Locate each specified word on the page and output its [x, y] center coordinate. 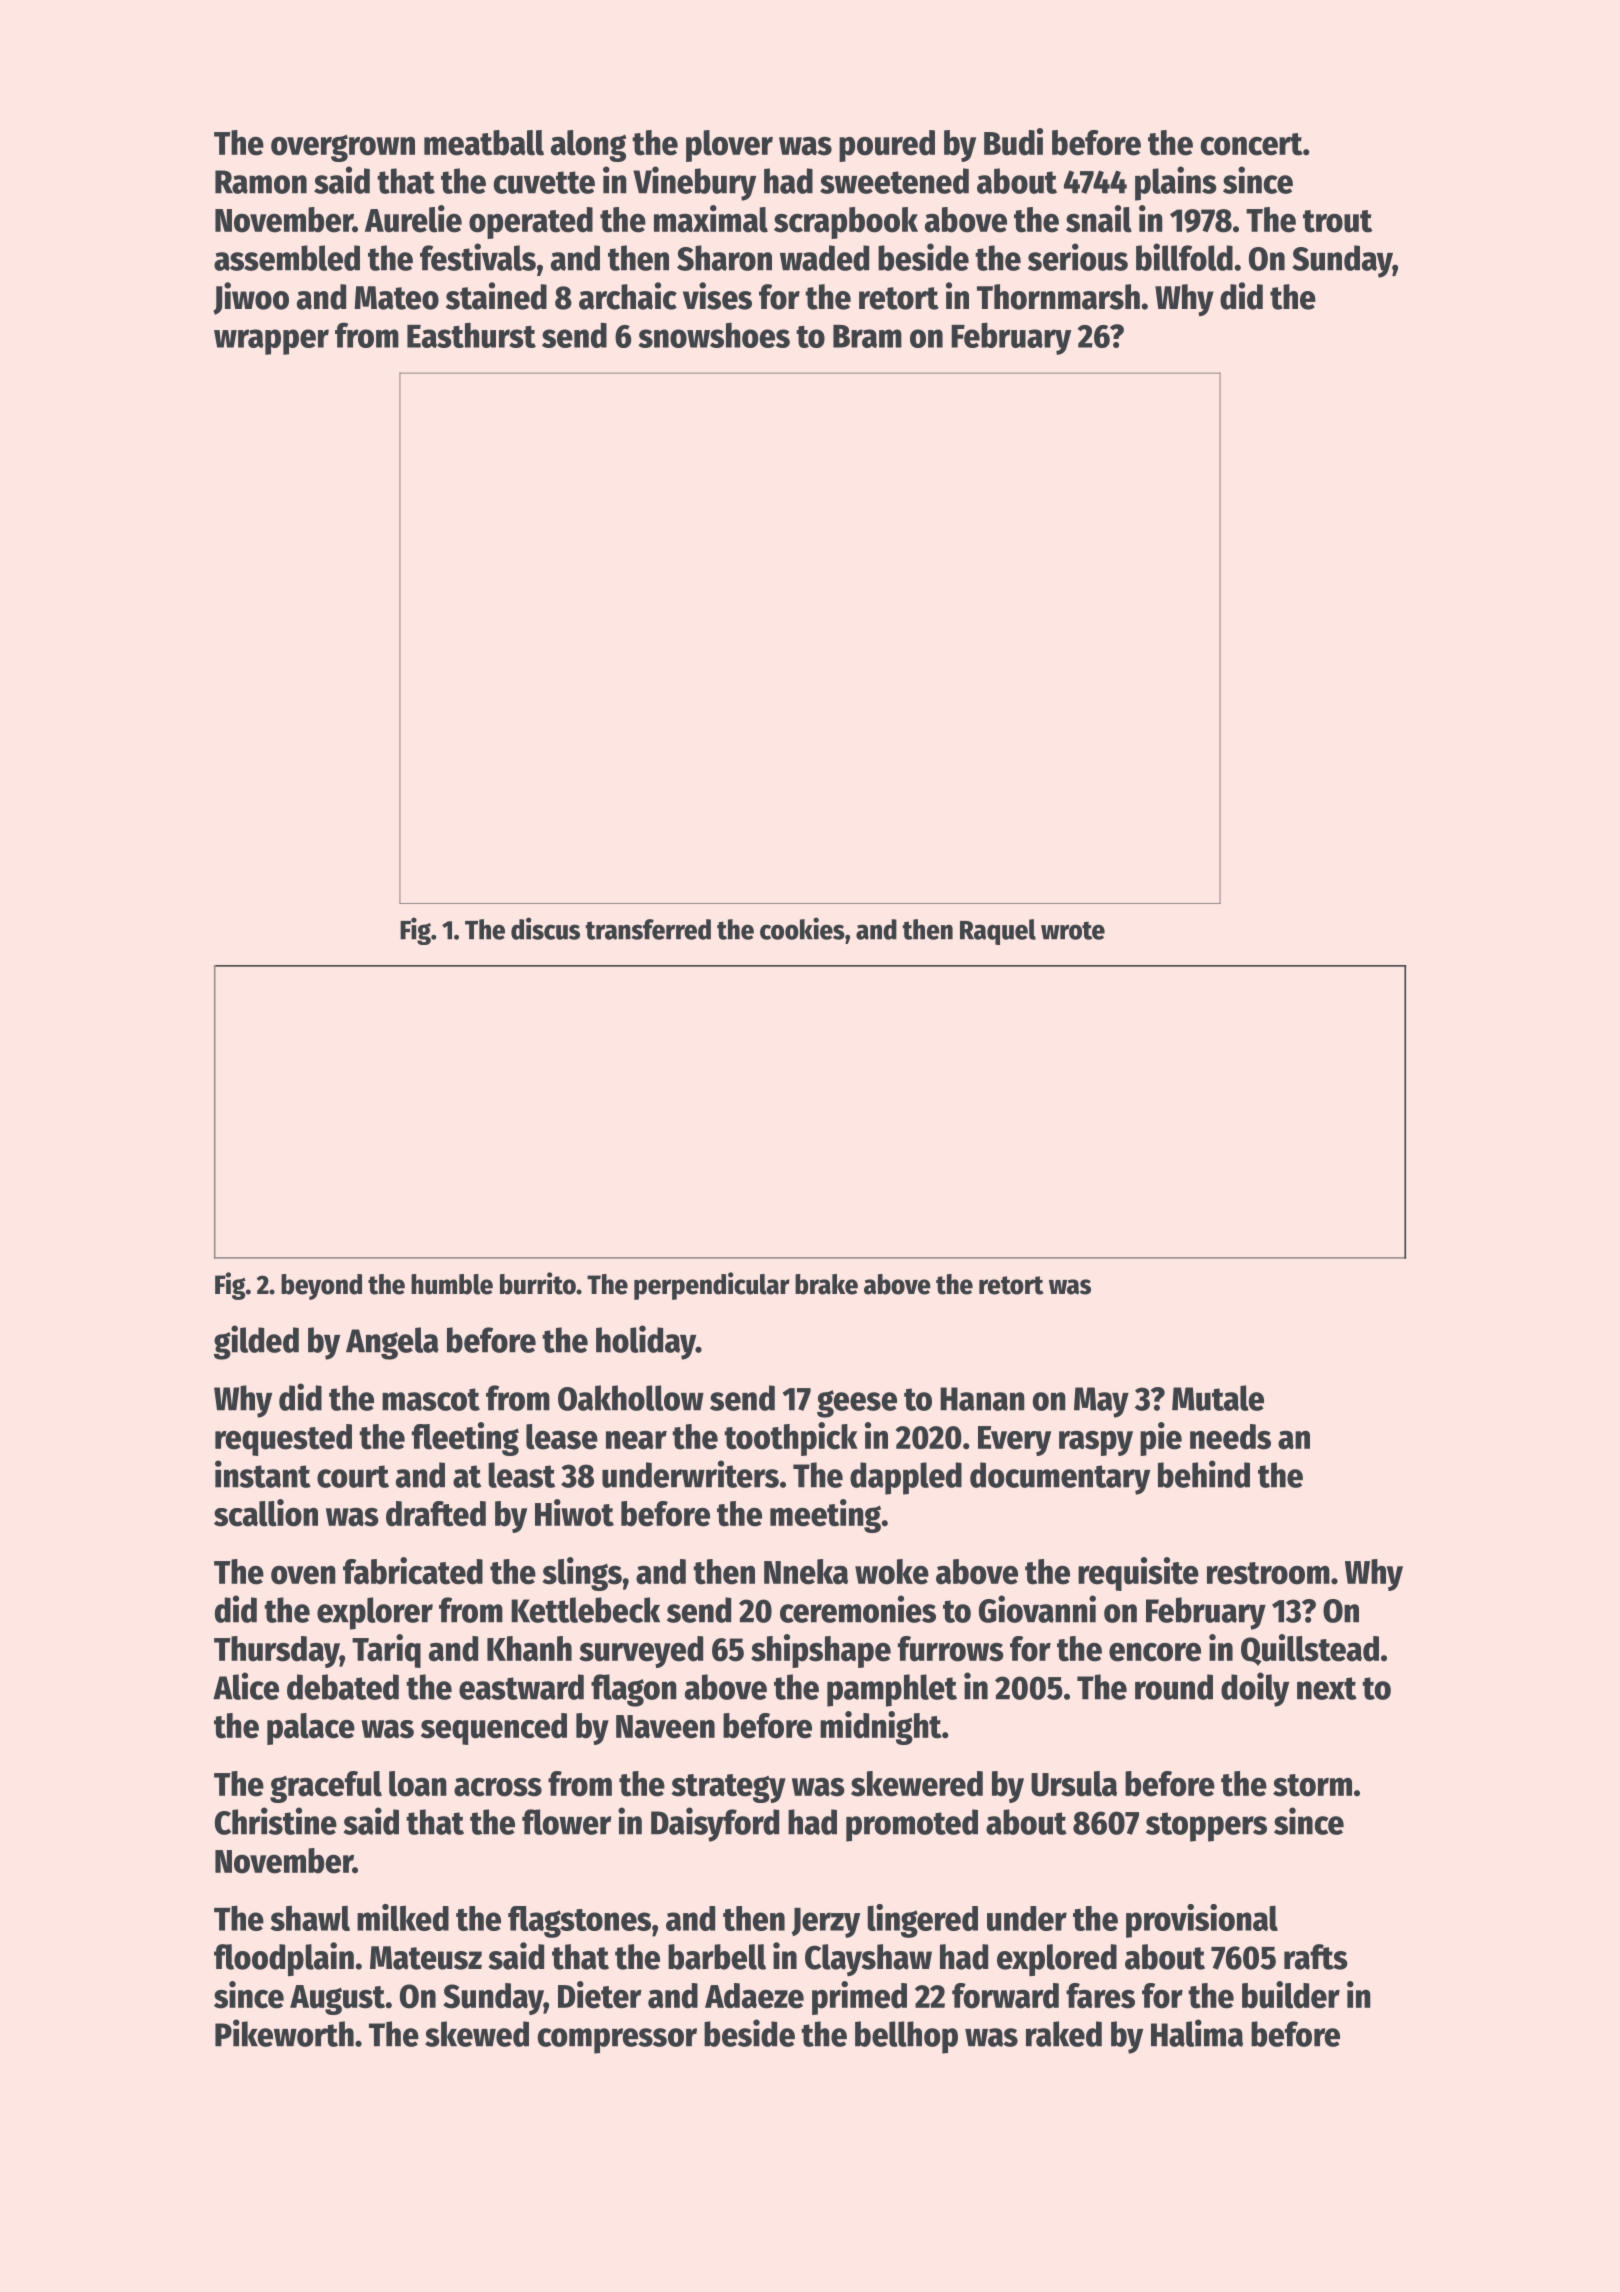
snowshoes [714, 335]
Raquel [998, 932]
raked [1064, 2034]
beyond [321, 1287]
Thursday [277, 1652]
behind [1204, 1474]
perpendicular [712, 1286]
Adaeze [754, 1996]
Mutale [1218, 1398]
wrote [1073, 930]
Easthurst [471, 335]
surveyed [641, 1652]
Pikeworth [284, 2033]
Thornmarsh [1058, 297]
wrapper [271, 342]
